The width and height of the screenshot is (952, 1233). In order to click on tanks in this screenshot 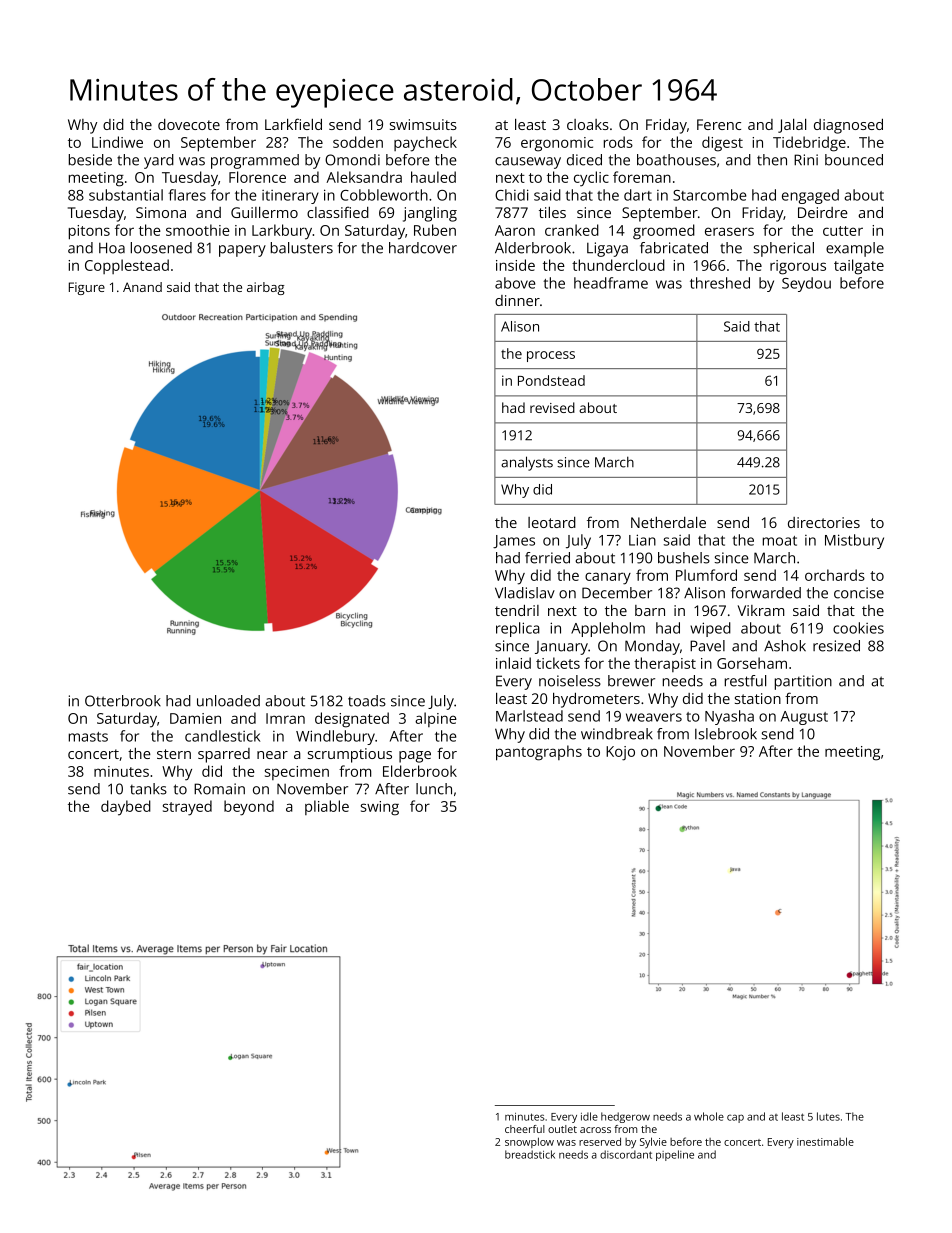, I will do `click(148, 789)`.
